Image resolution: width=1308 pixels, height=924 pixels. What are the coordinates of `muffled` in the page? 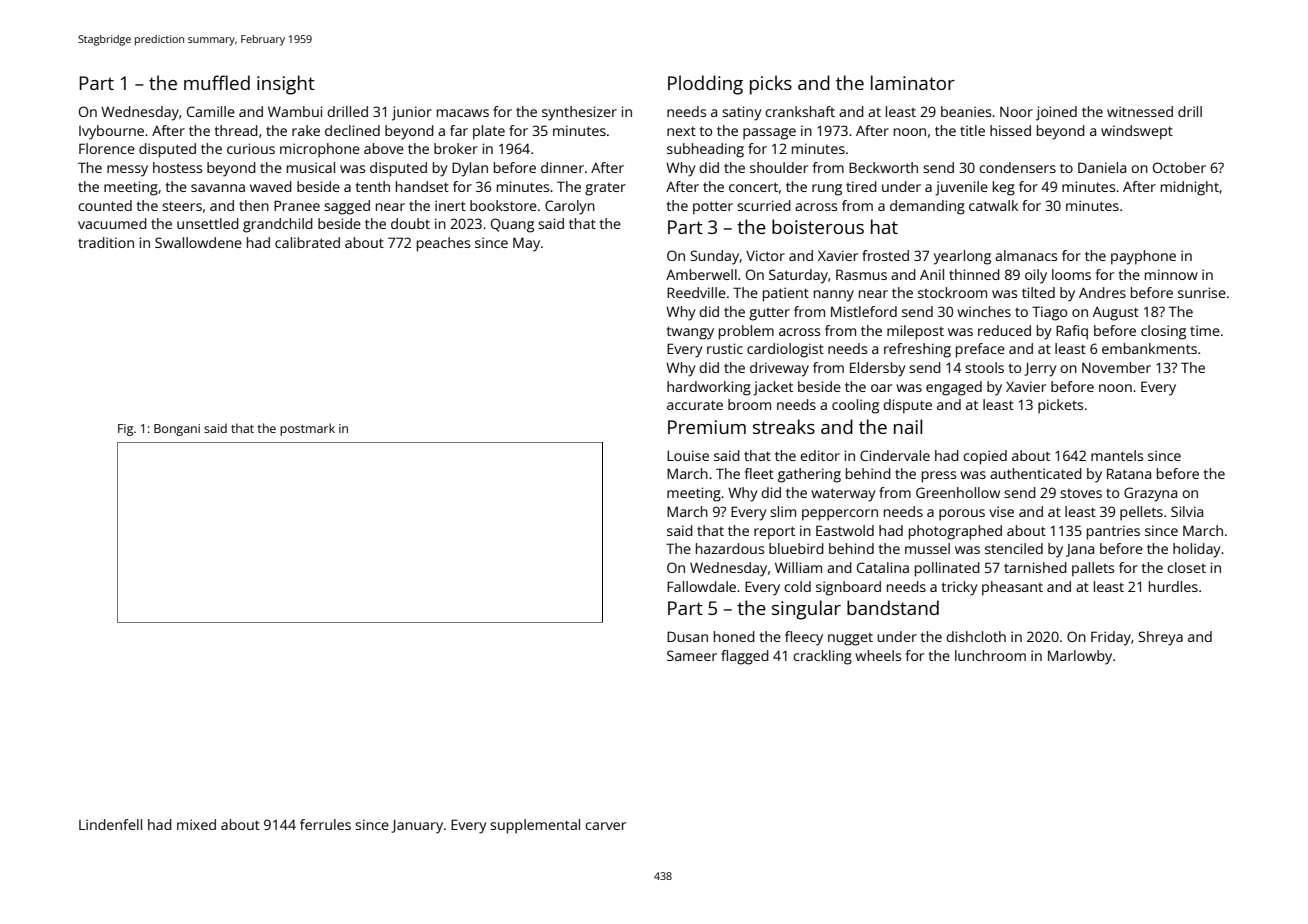 It's located at (217, 82).
